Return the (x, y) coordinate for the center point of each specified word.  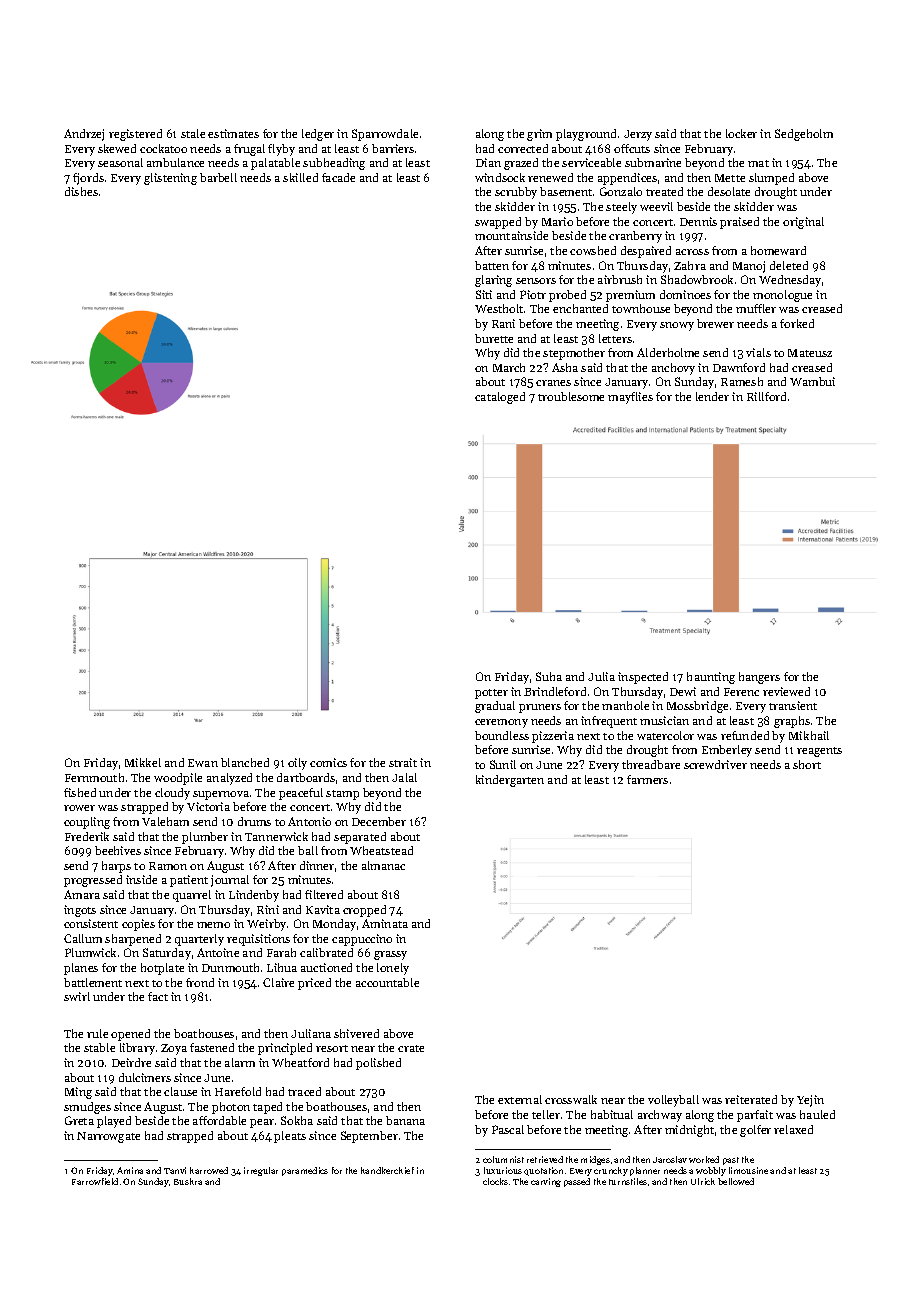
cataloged (500, 398)
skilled (300, 177)
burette (494, 338)
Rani (503, 323)
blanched (245, 762)
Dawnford (739, 367)
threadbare (651, 764)
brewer (715, 323)
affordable (219, 1120)
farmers (647, 779)
